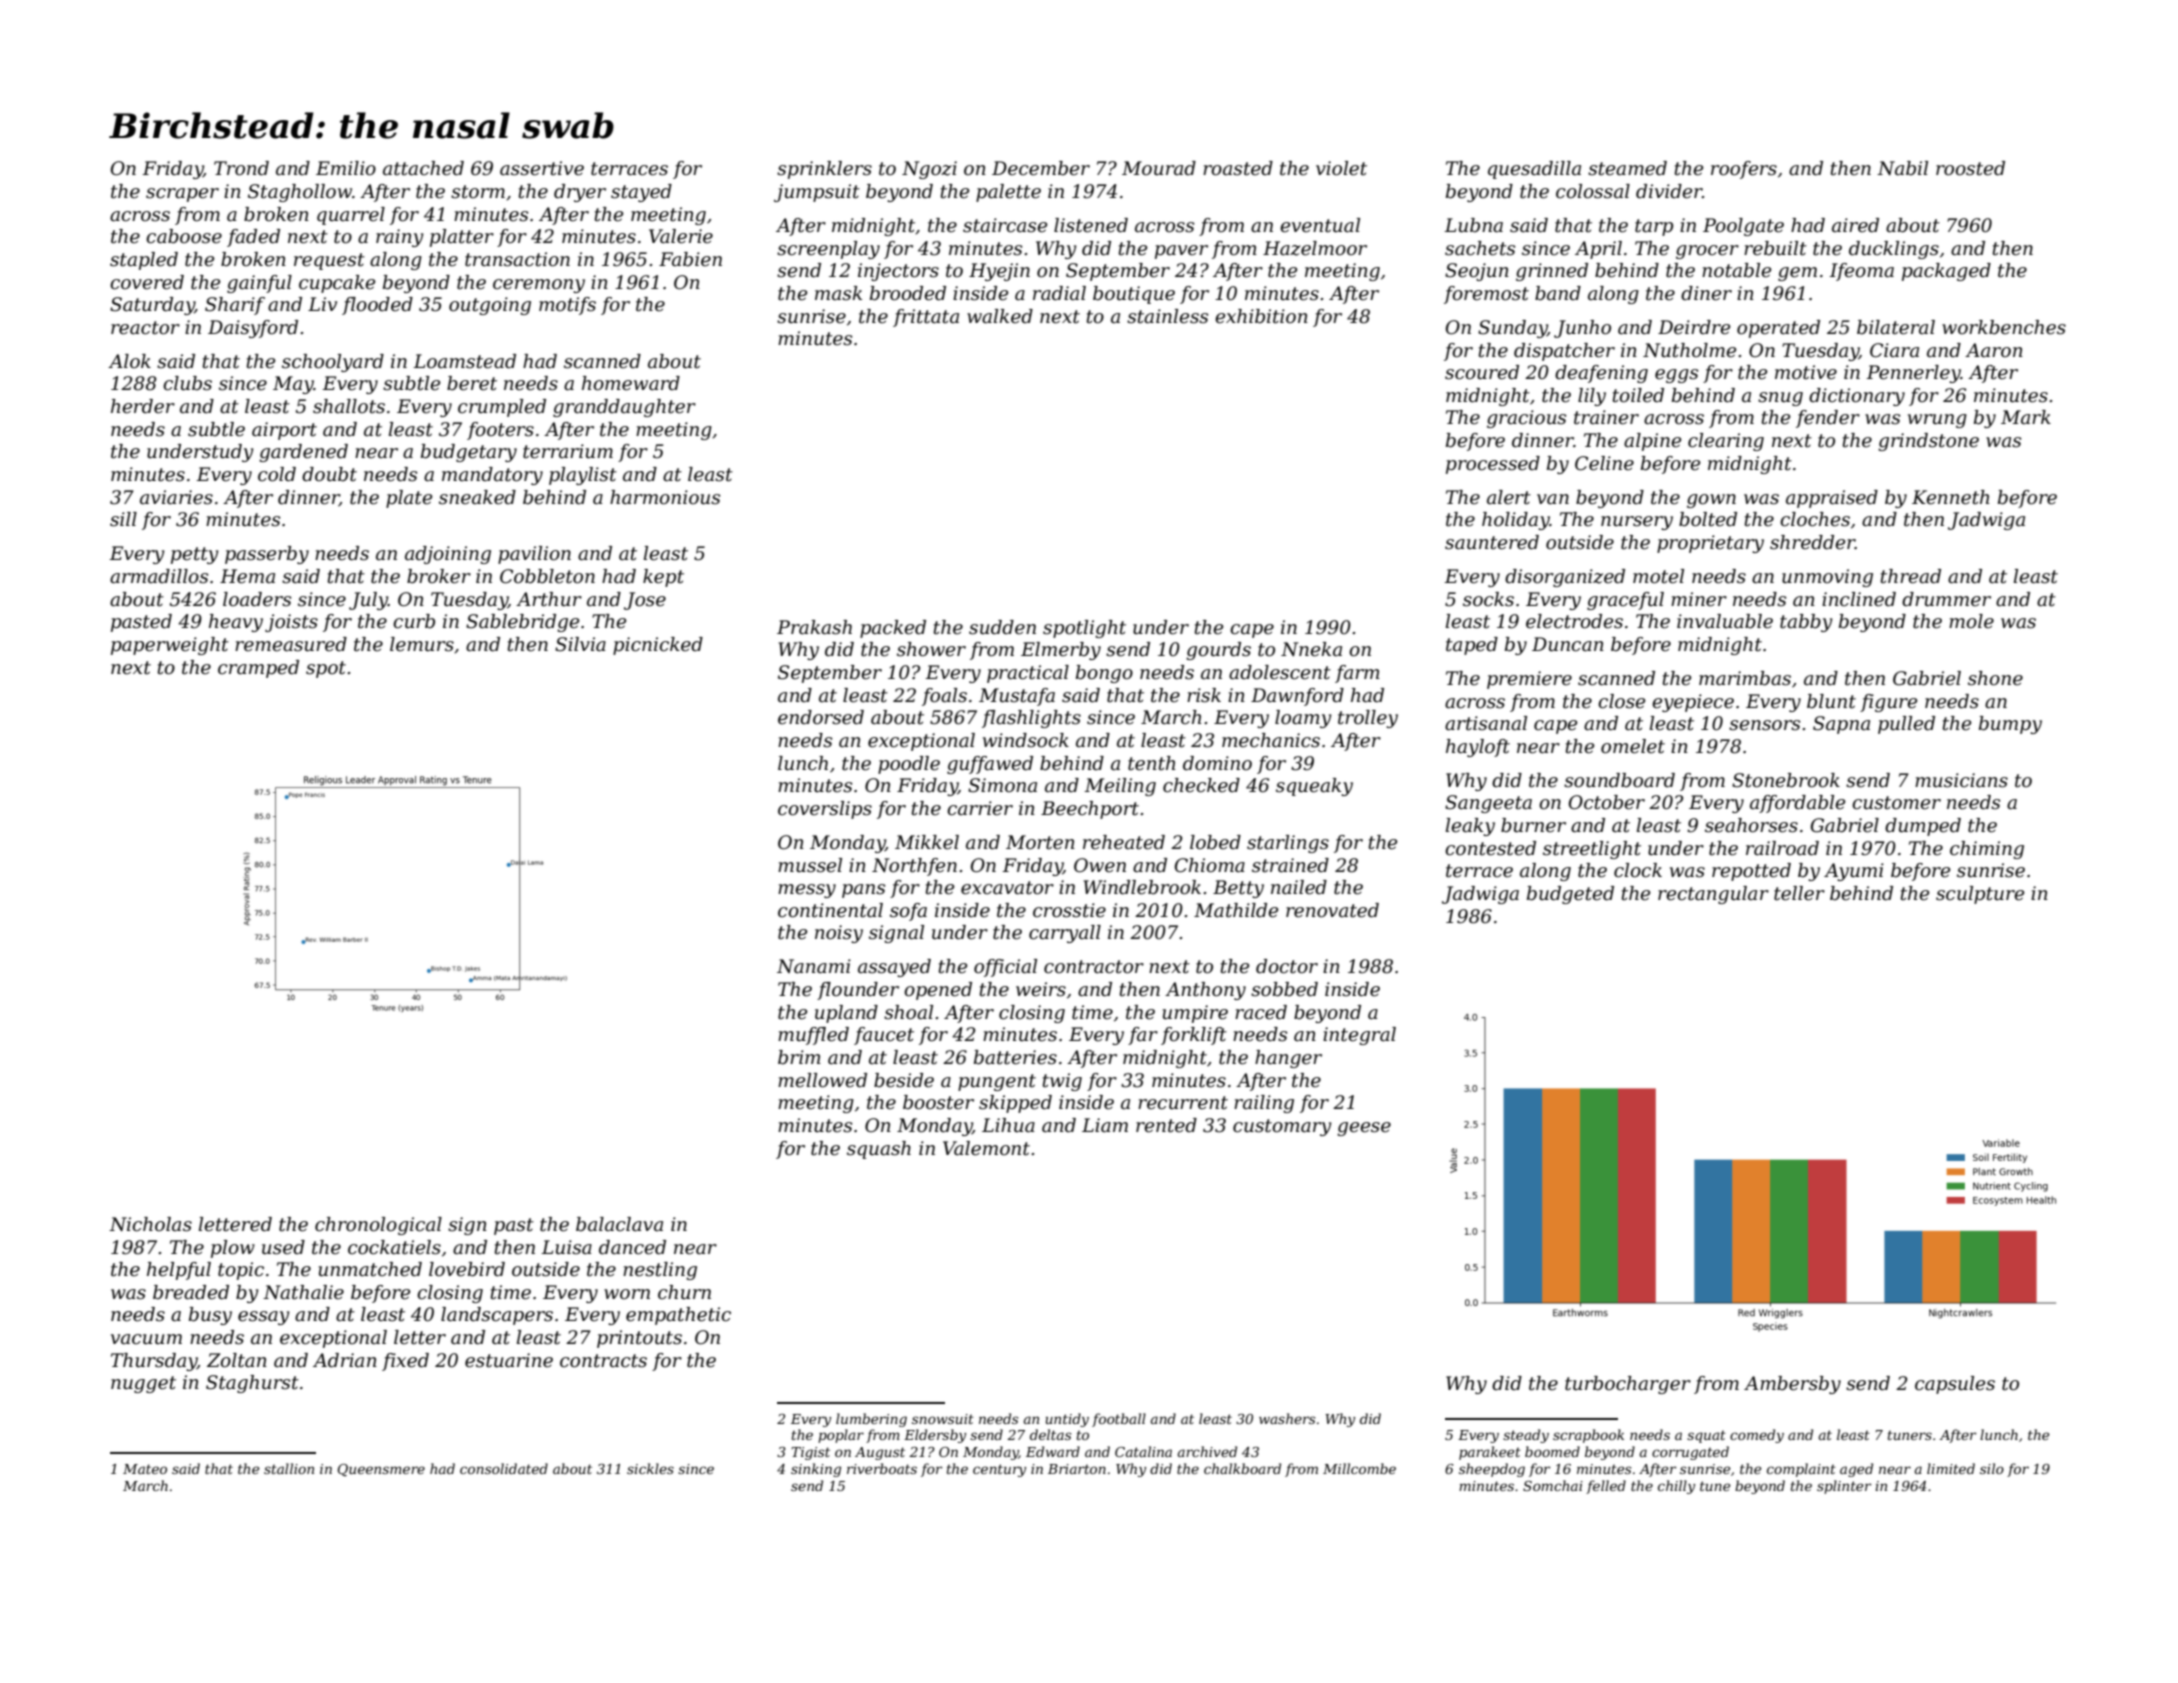 Image resolution: width=2178 pixels, height=1683 pixels. I want to click on quesadilla, so click(1534, 170).
